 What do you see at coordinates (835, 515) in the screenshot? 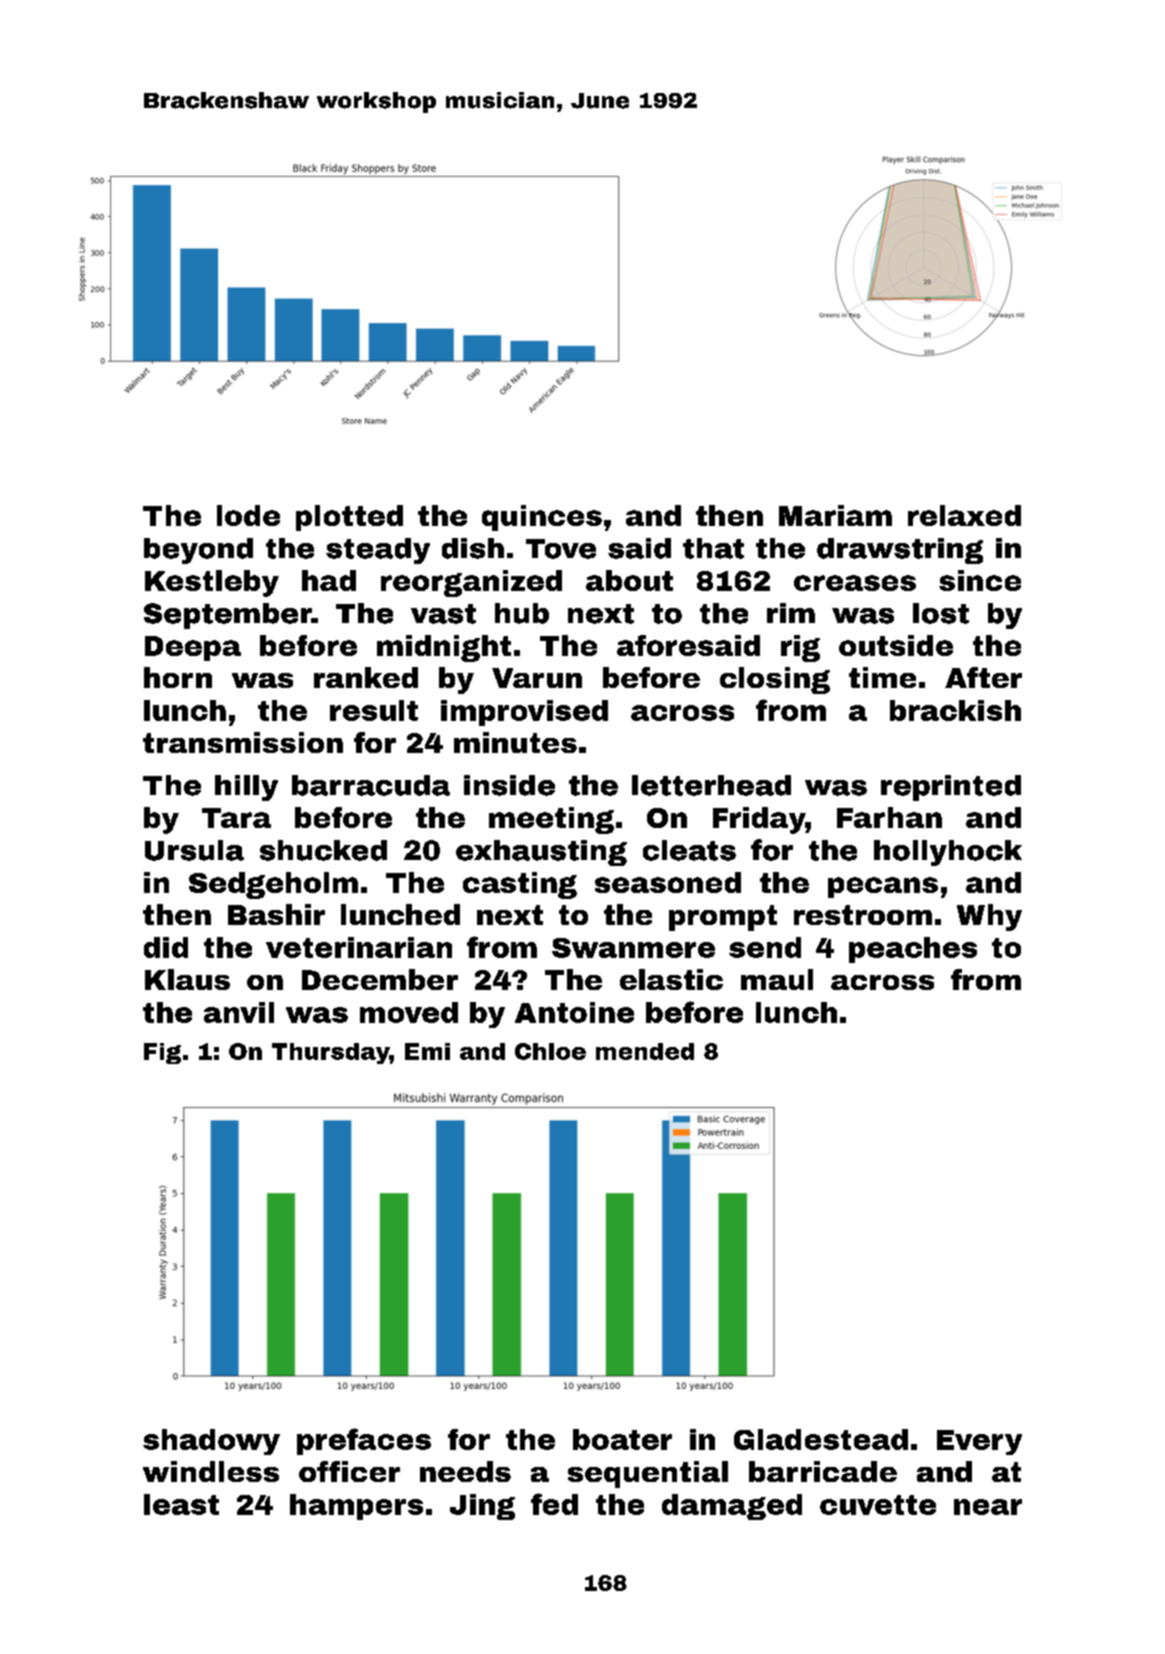
I see `Mariam` at bounding box center [835, 515].
